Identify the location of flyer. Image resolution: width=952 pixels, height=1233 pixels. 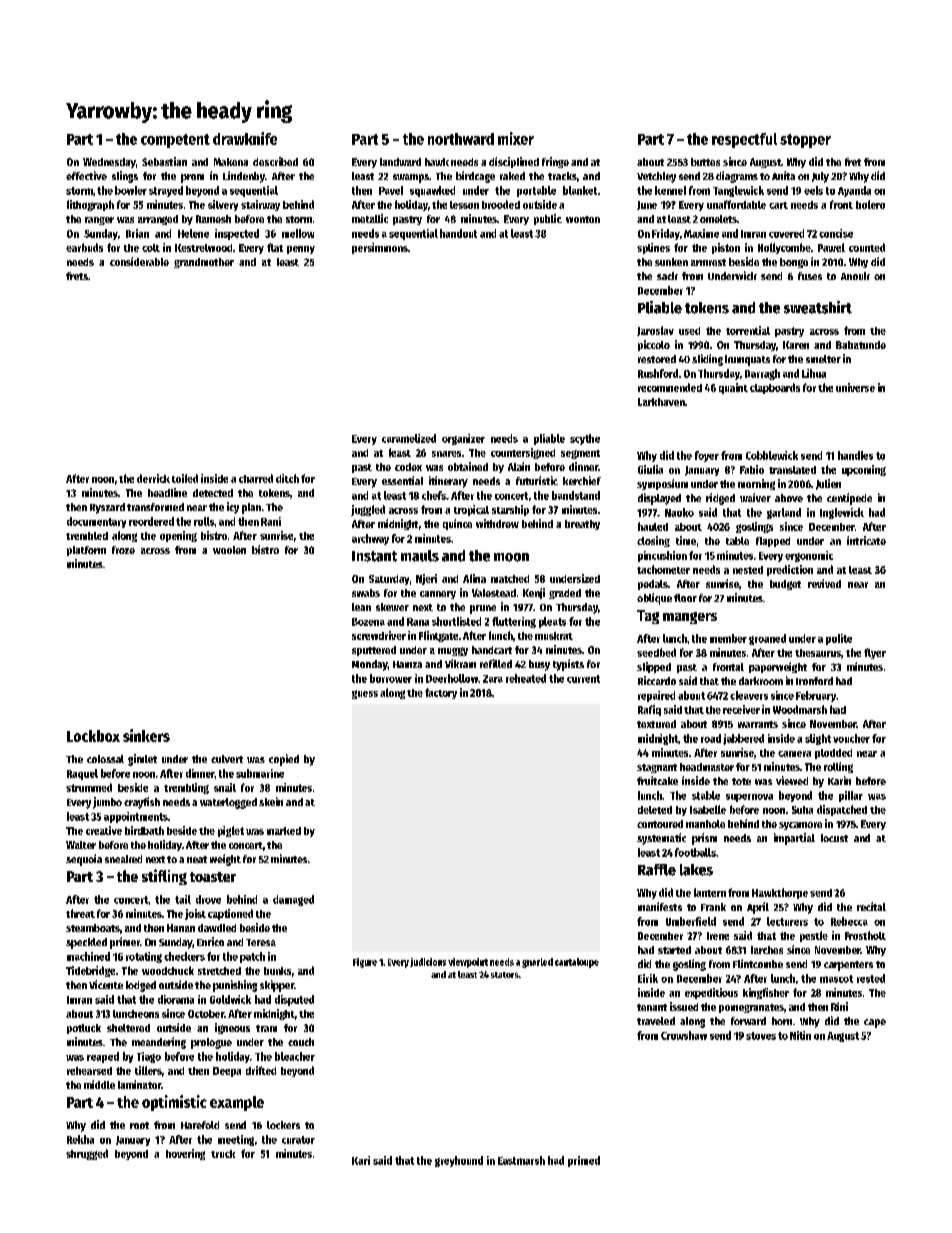
(875, 653).
